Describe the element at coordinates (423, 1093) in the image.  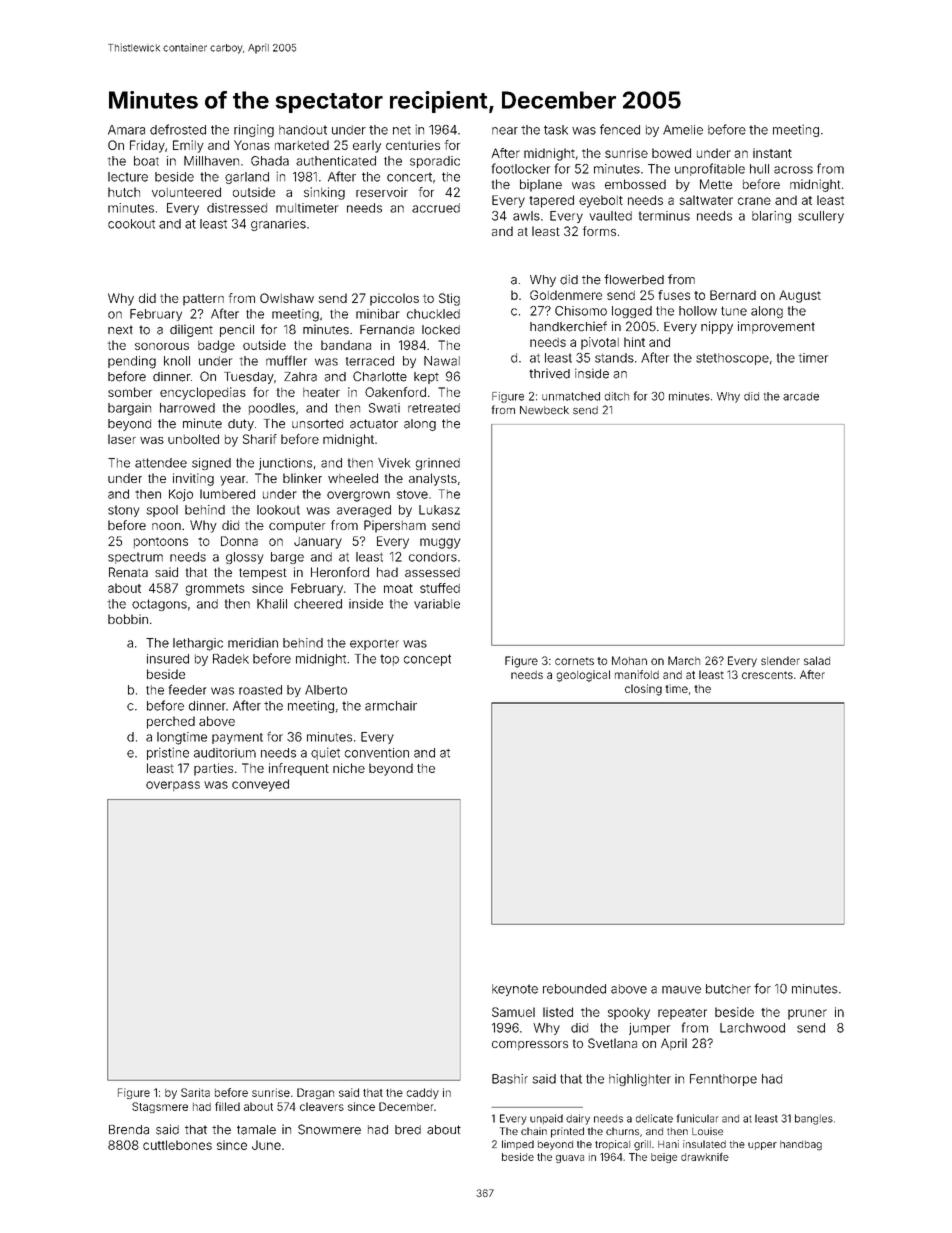
I see `caddy` at that location.
